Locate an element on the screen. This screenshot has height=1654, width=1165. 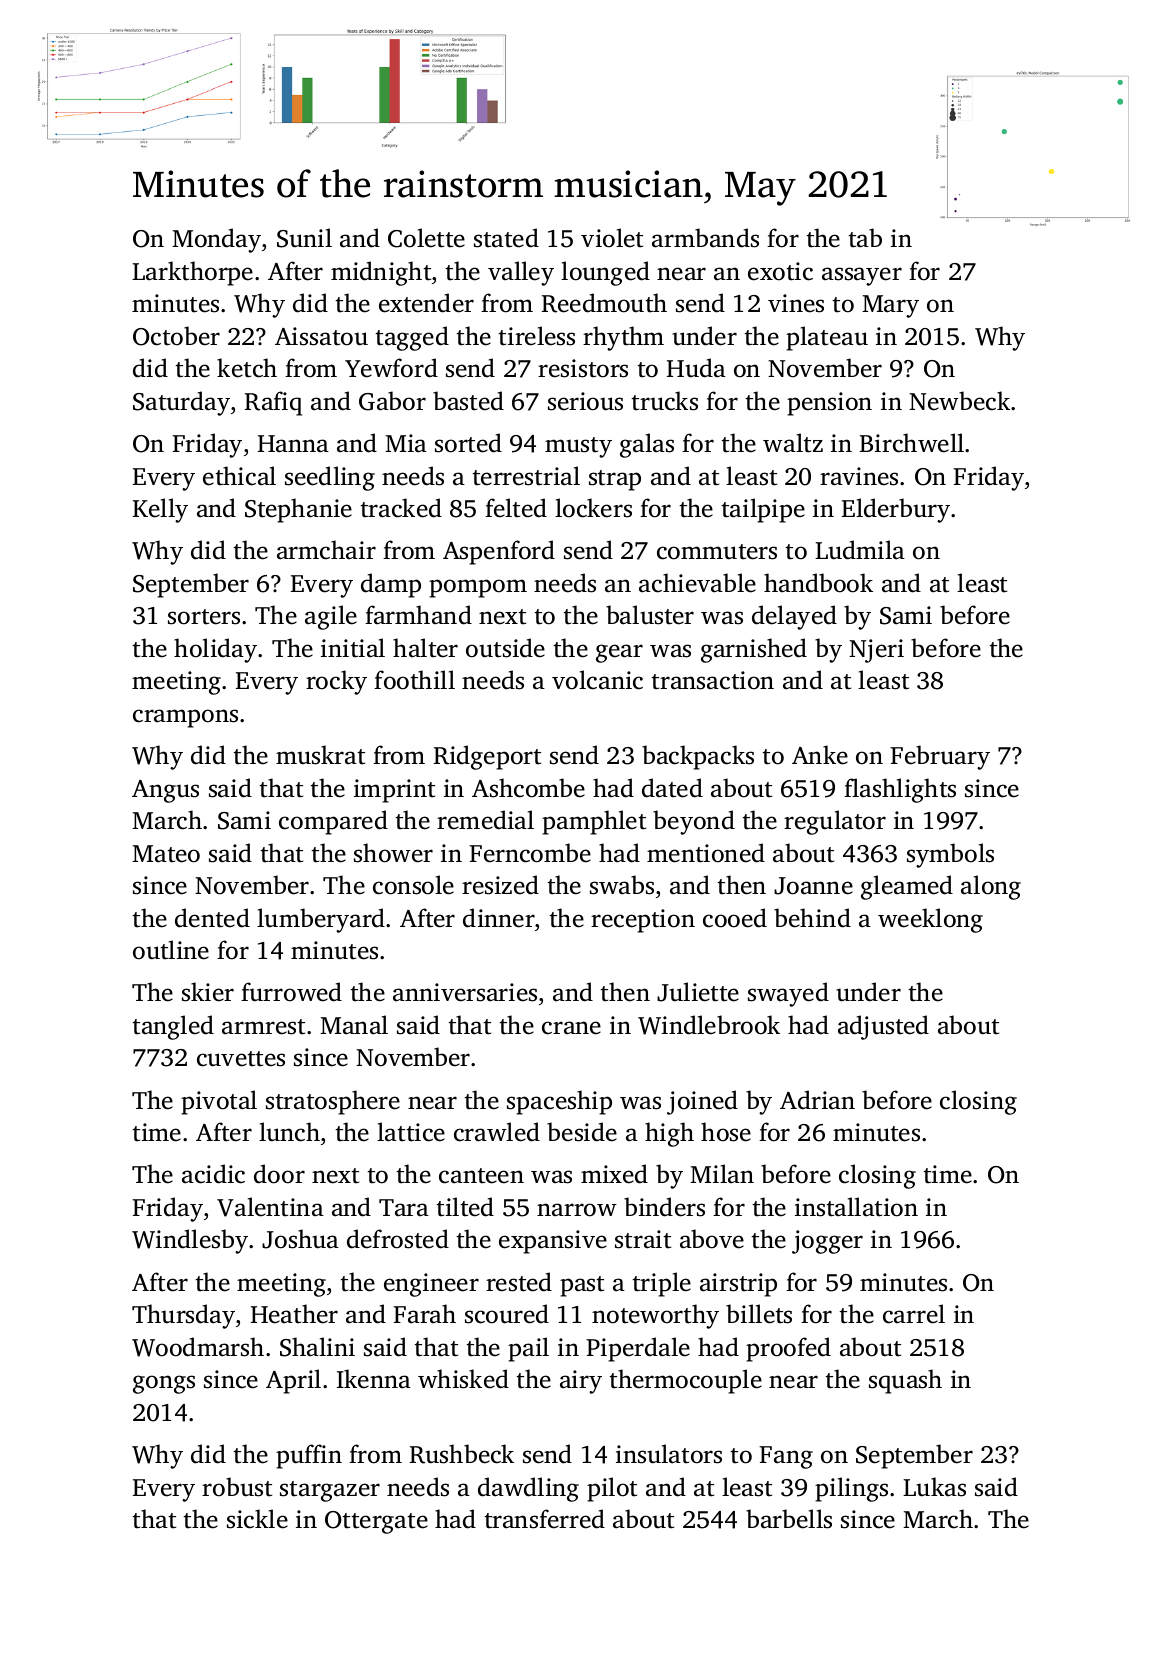
armbands is located at coordinates (705, 238).
